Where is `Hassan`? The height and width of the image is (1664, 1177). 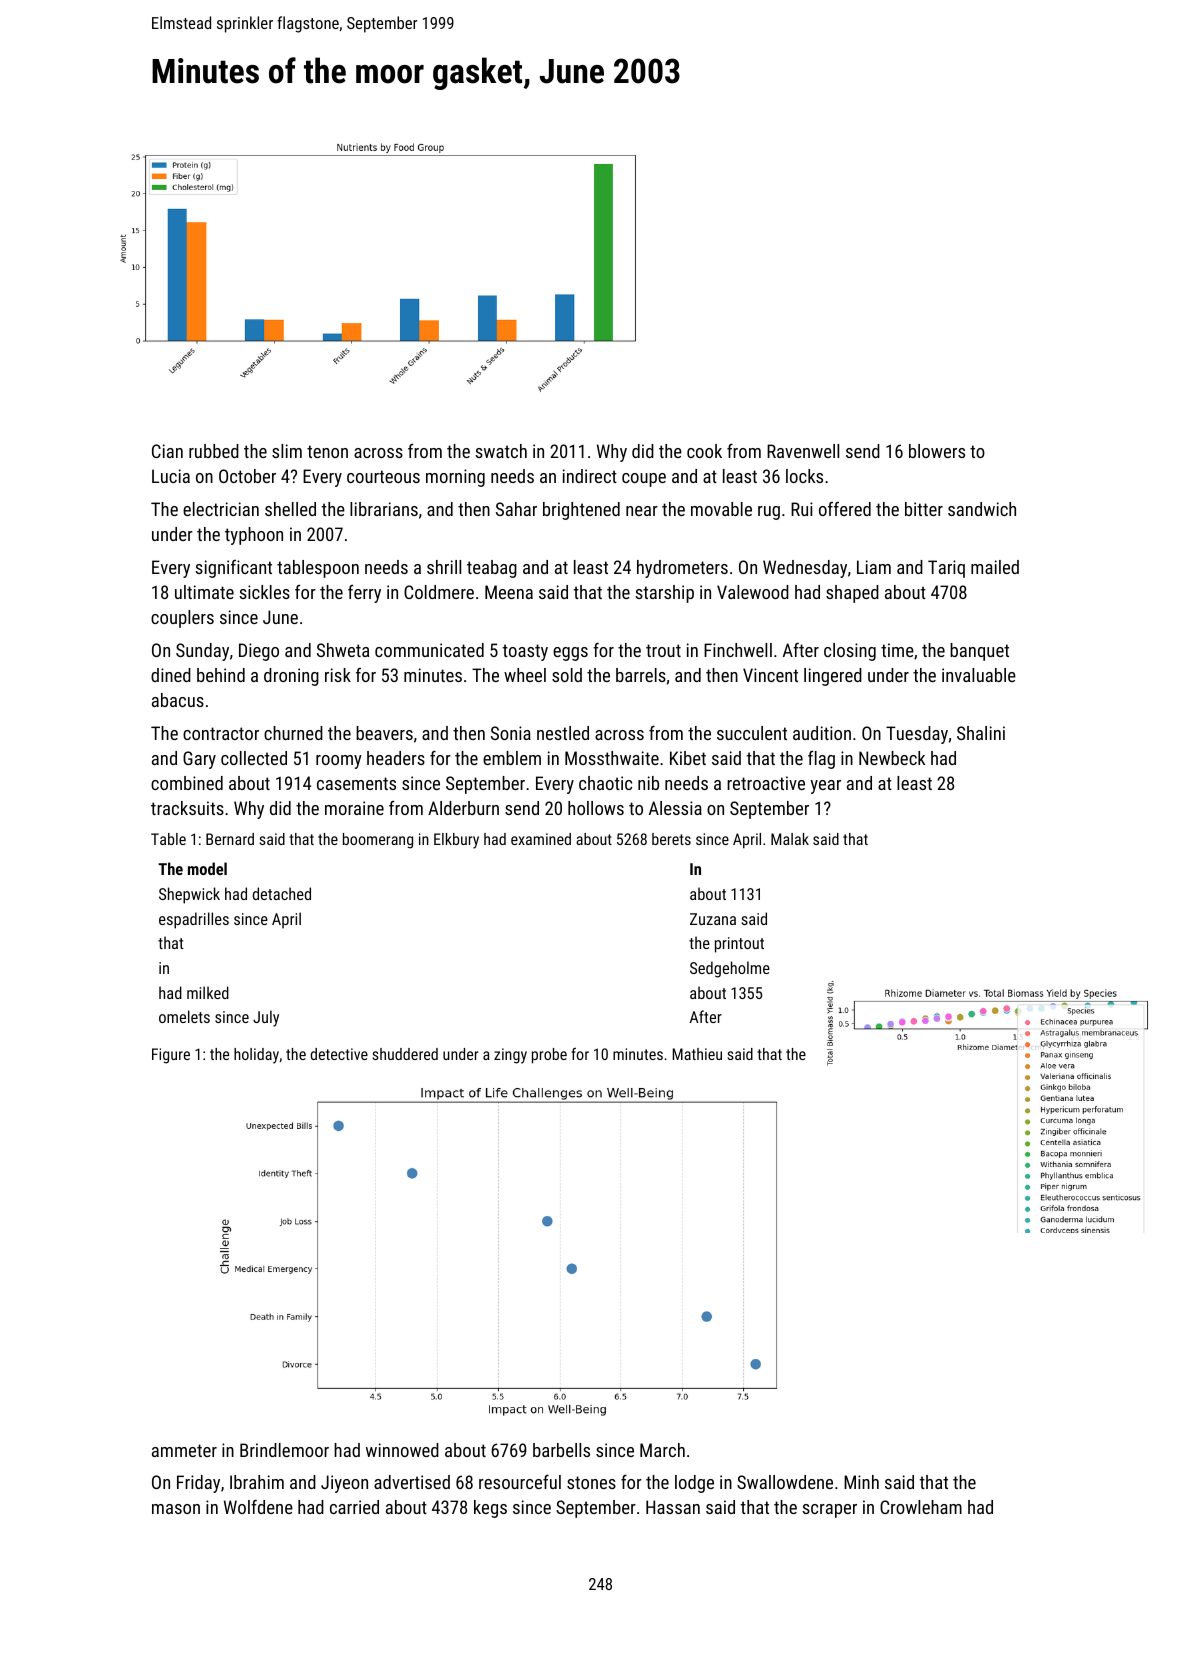
Hassan is located at coordinates (673, 1507).
